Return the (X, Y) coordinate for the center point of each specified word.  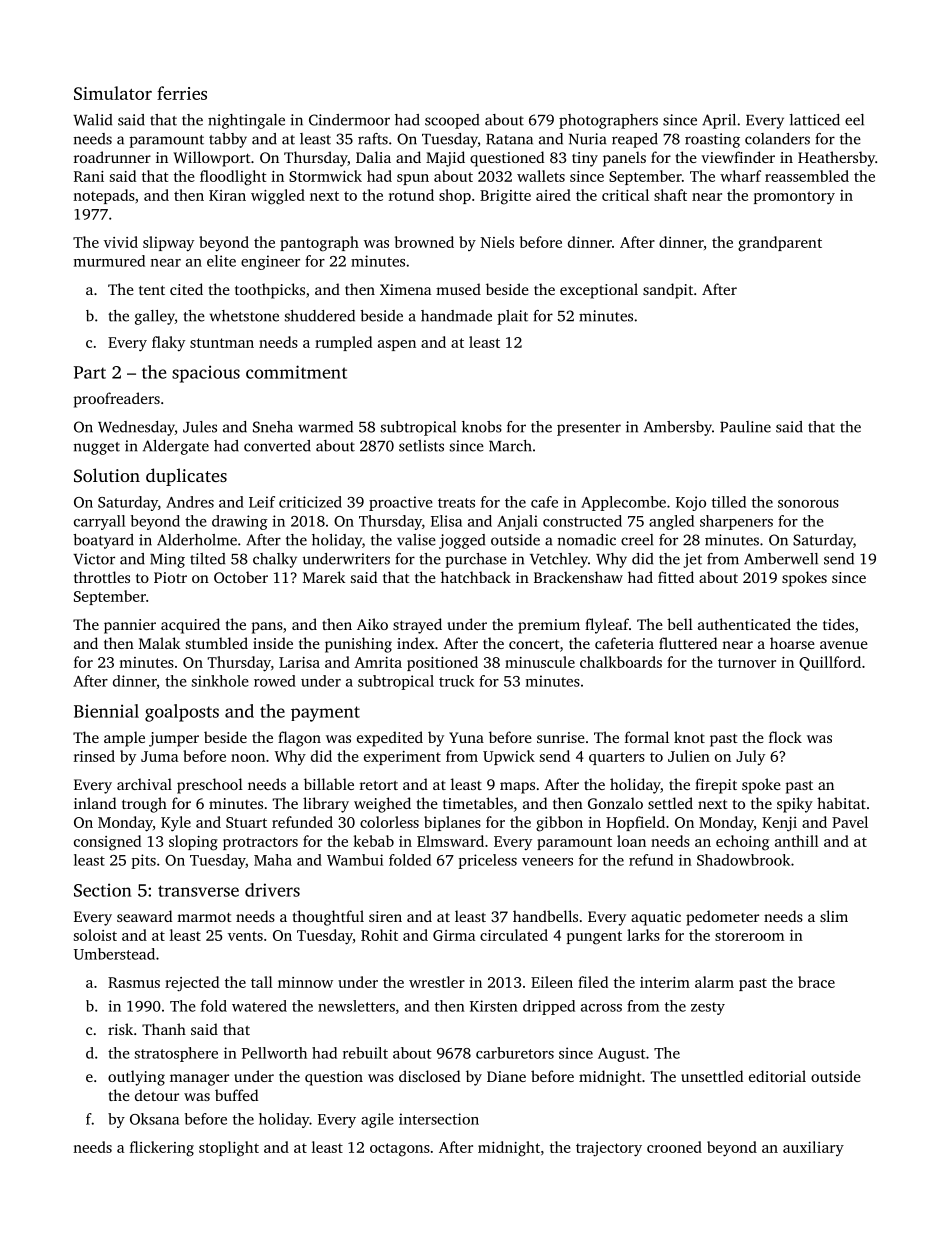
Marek (324, 577)
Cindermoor (349, 120)
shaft (670, 195)
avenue (844, 645)
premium (549, 626)
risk (120, 1029)
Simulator (113, 93)
